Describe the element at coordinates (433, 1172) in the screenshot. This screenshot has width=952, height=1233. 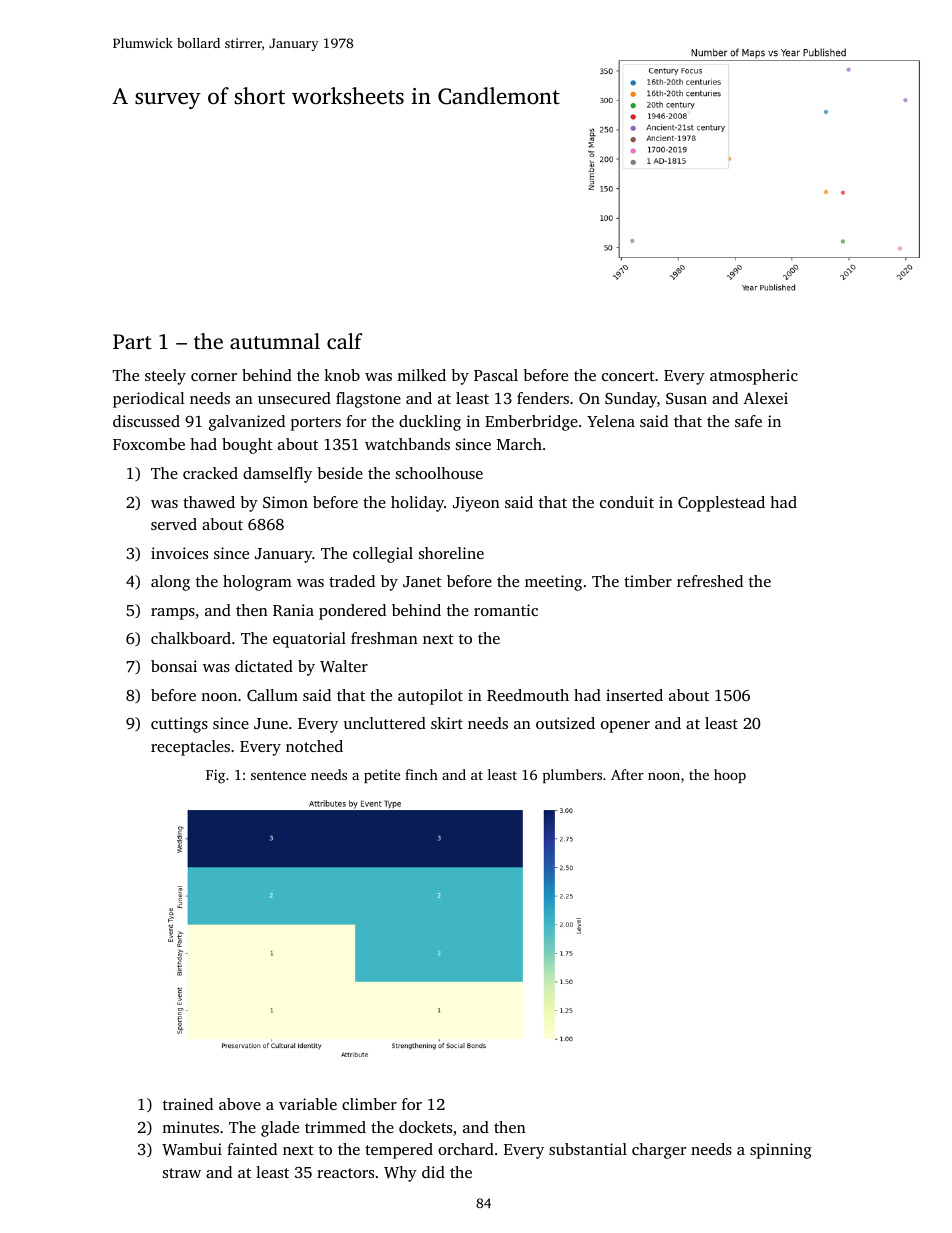
I see `did` at that location.
